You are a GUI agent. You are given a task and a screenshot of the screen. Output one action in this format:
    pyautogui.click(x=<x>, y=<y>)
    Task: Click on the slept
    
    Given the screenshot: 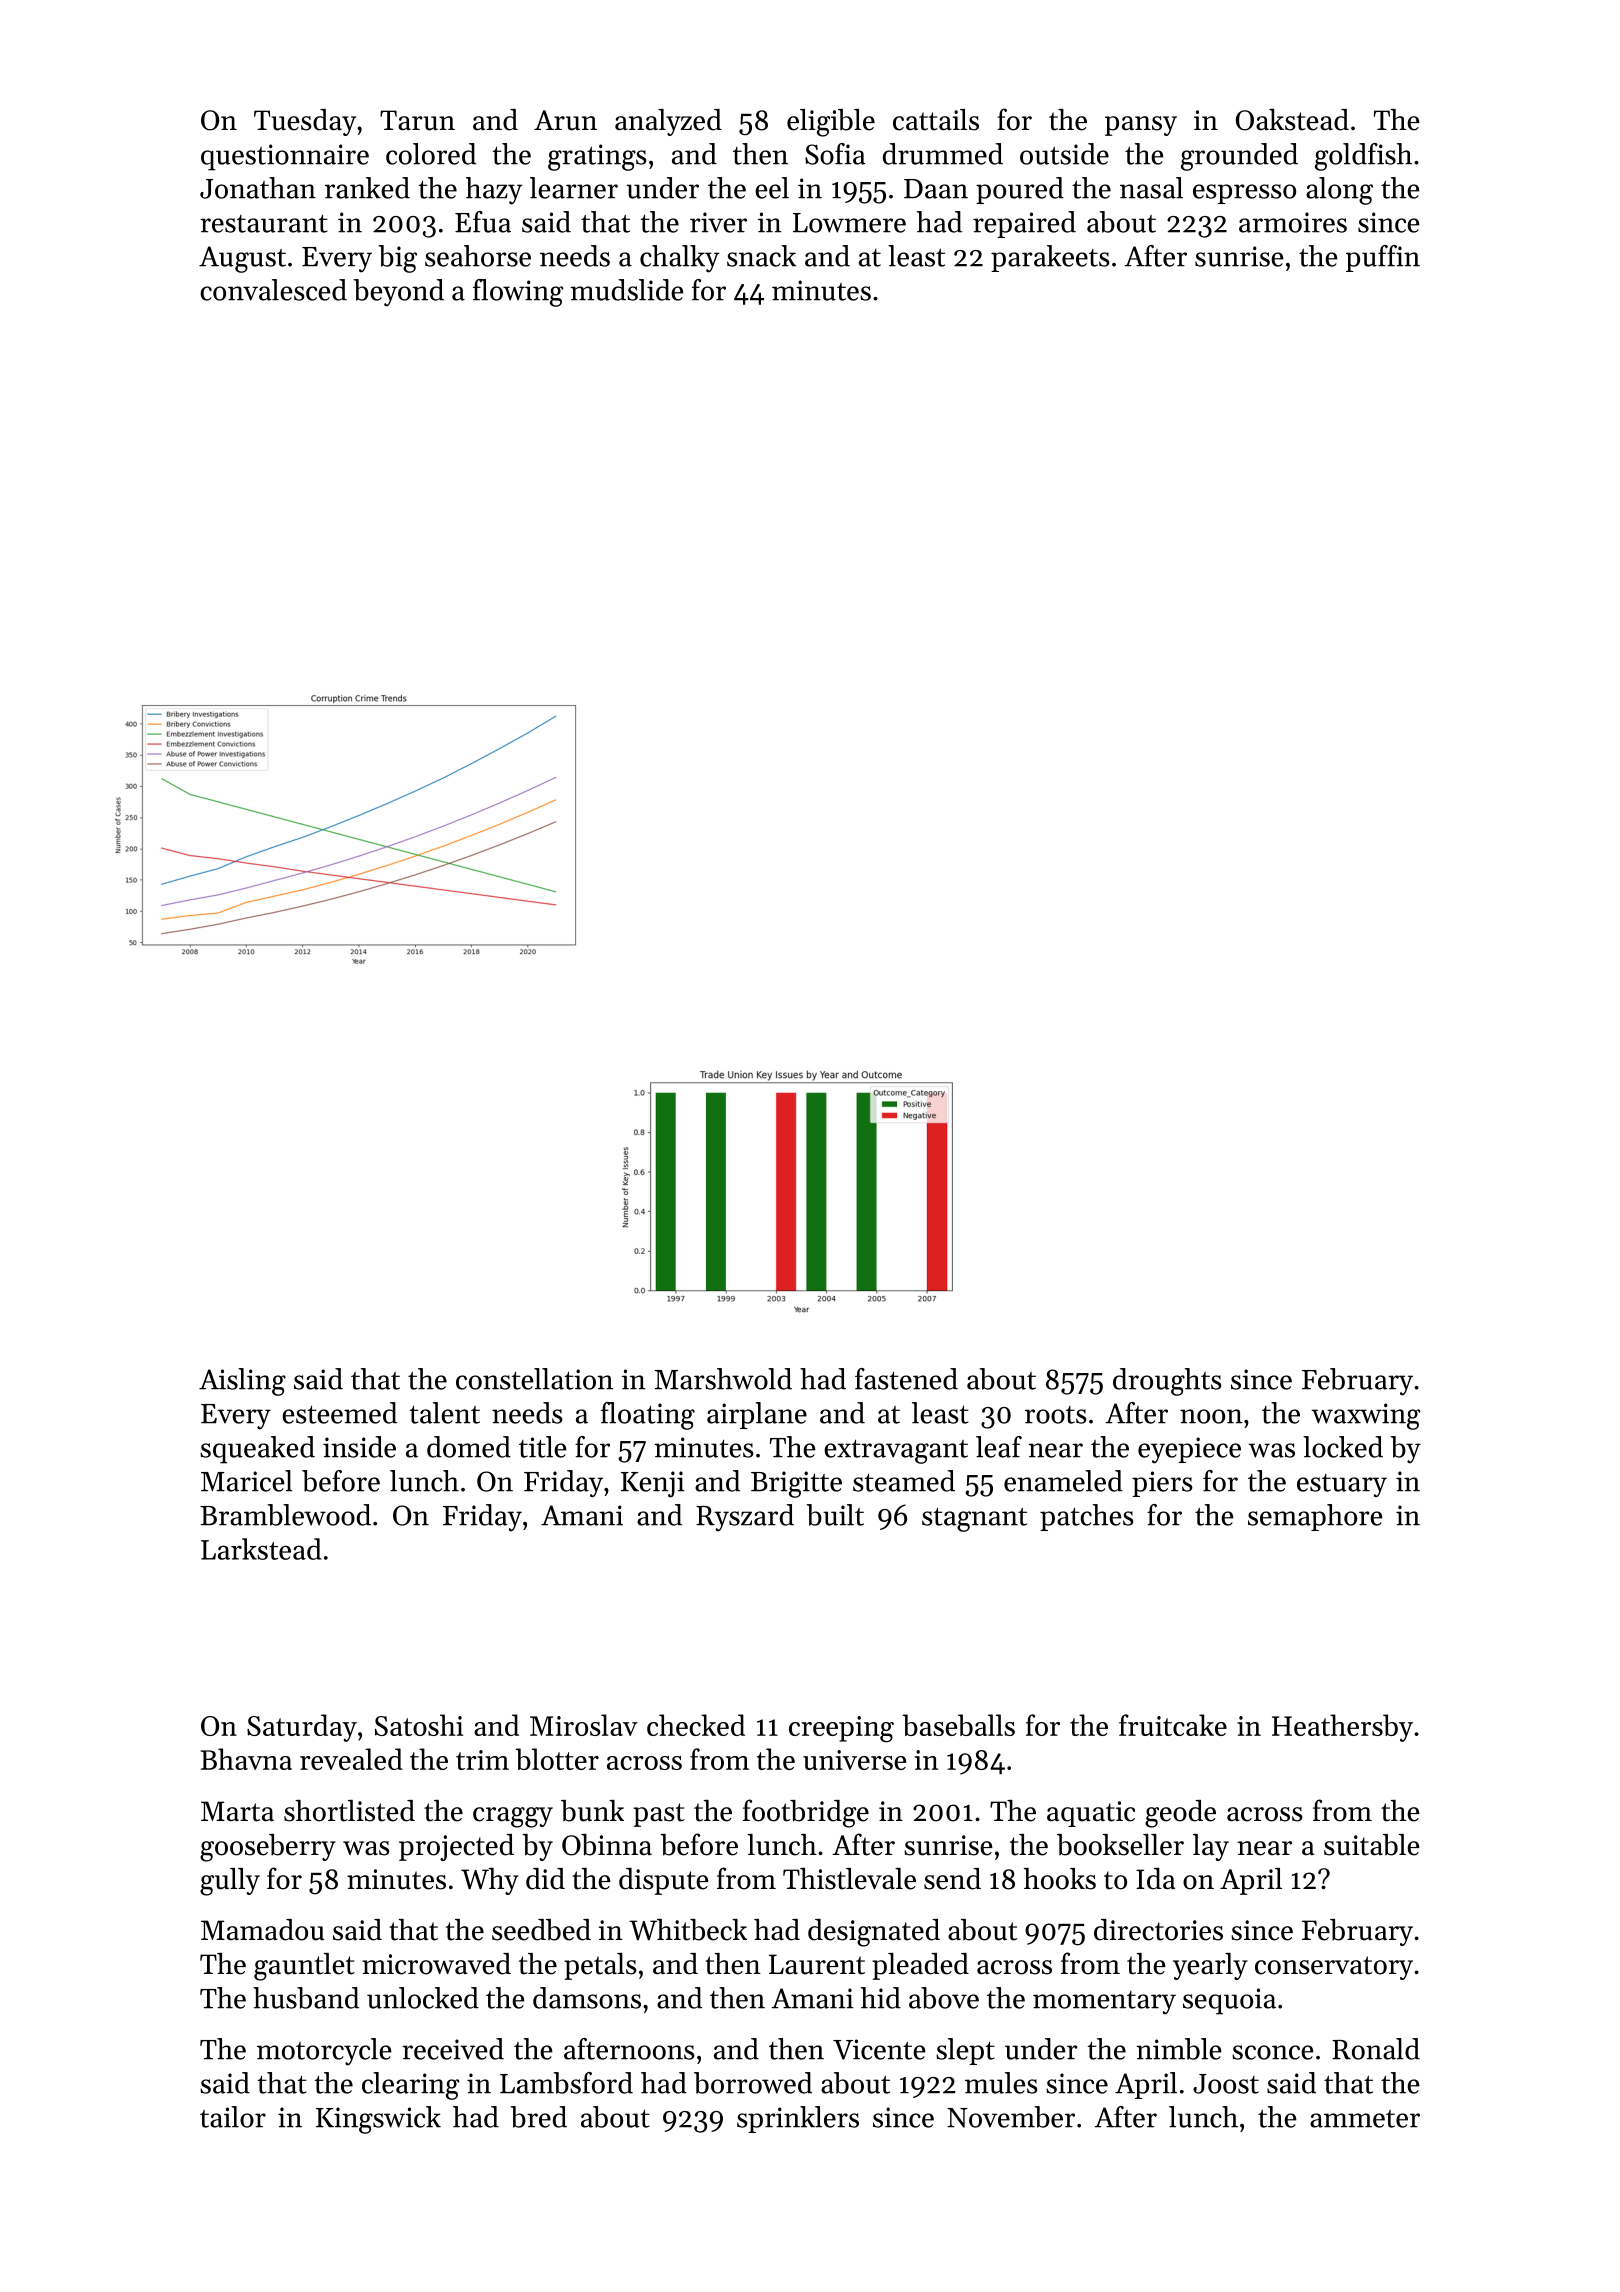 What is the action you would take?
    pyautogui.click(x=965, y=2051)
